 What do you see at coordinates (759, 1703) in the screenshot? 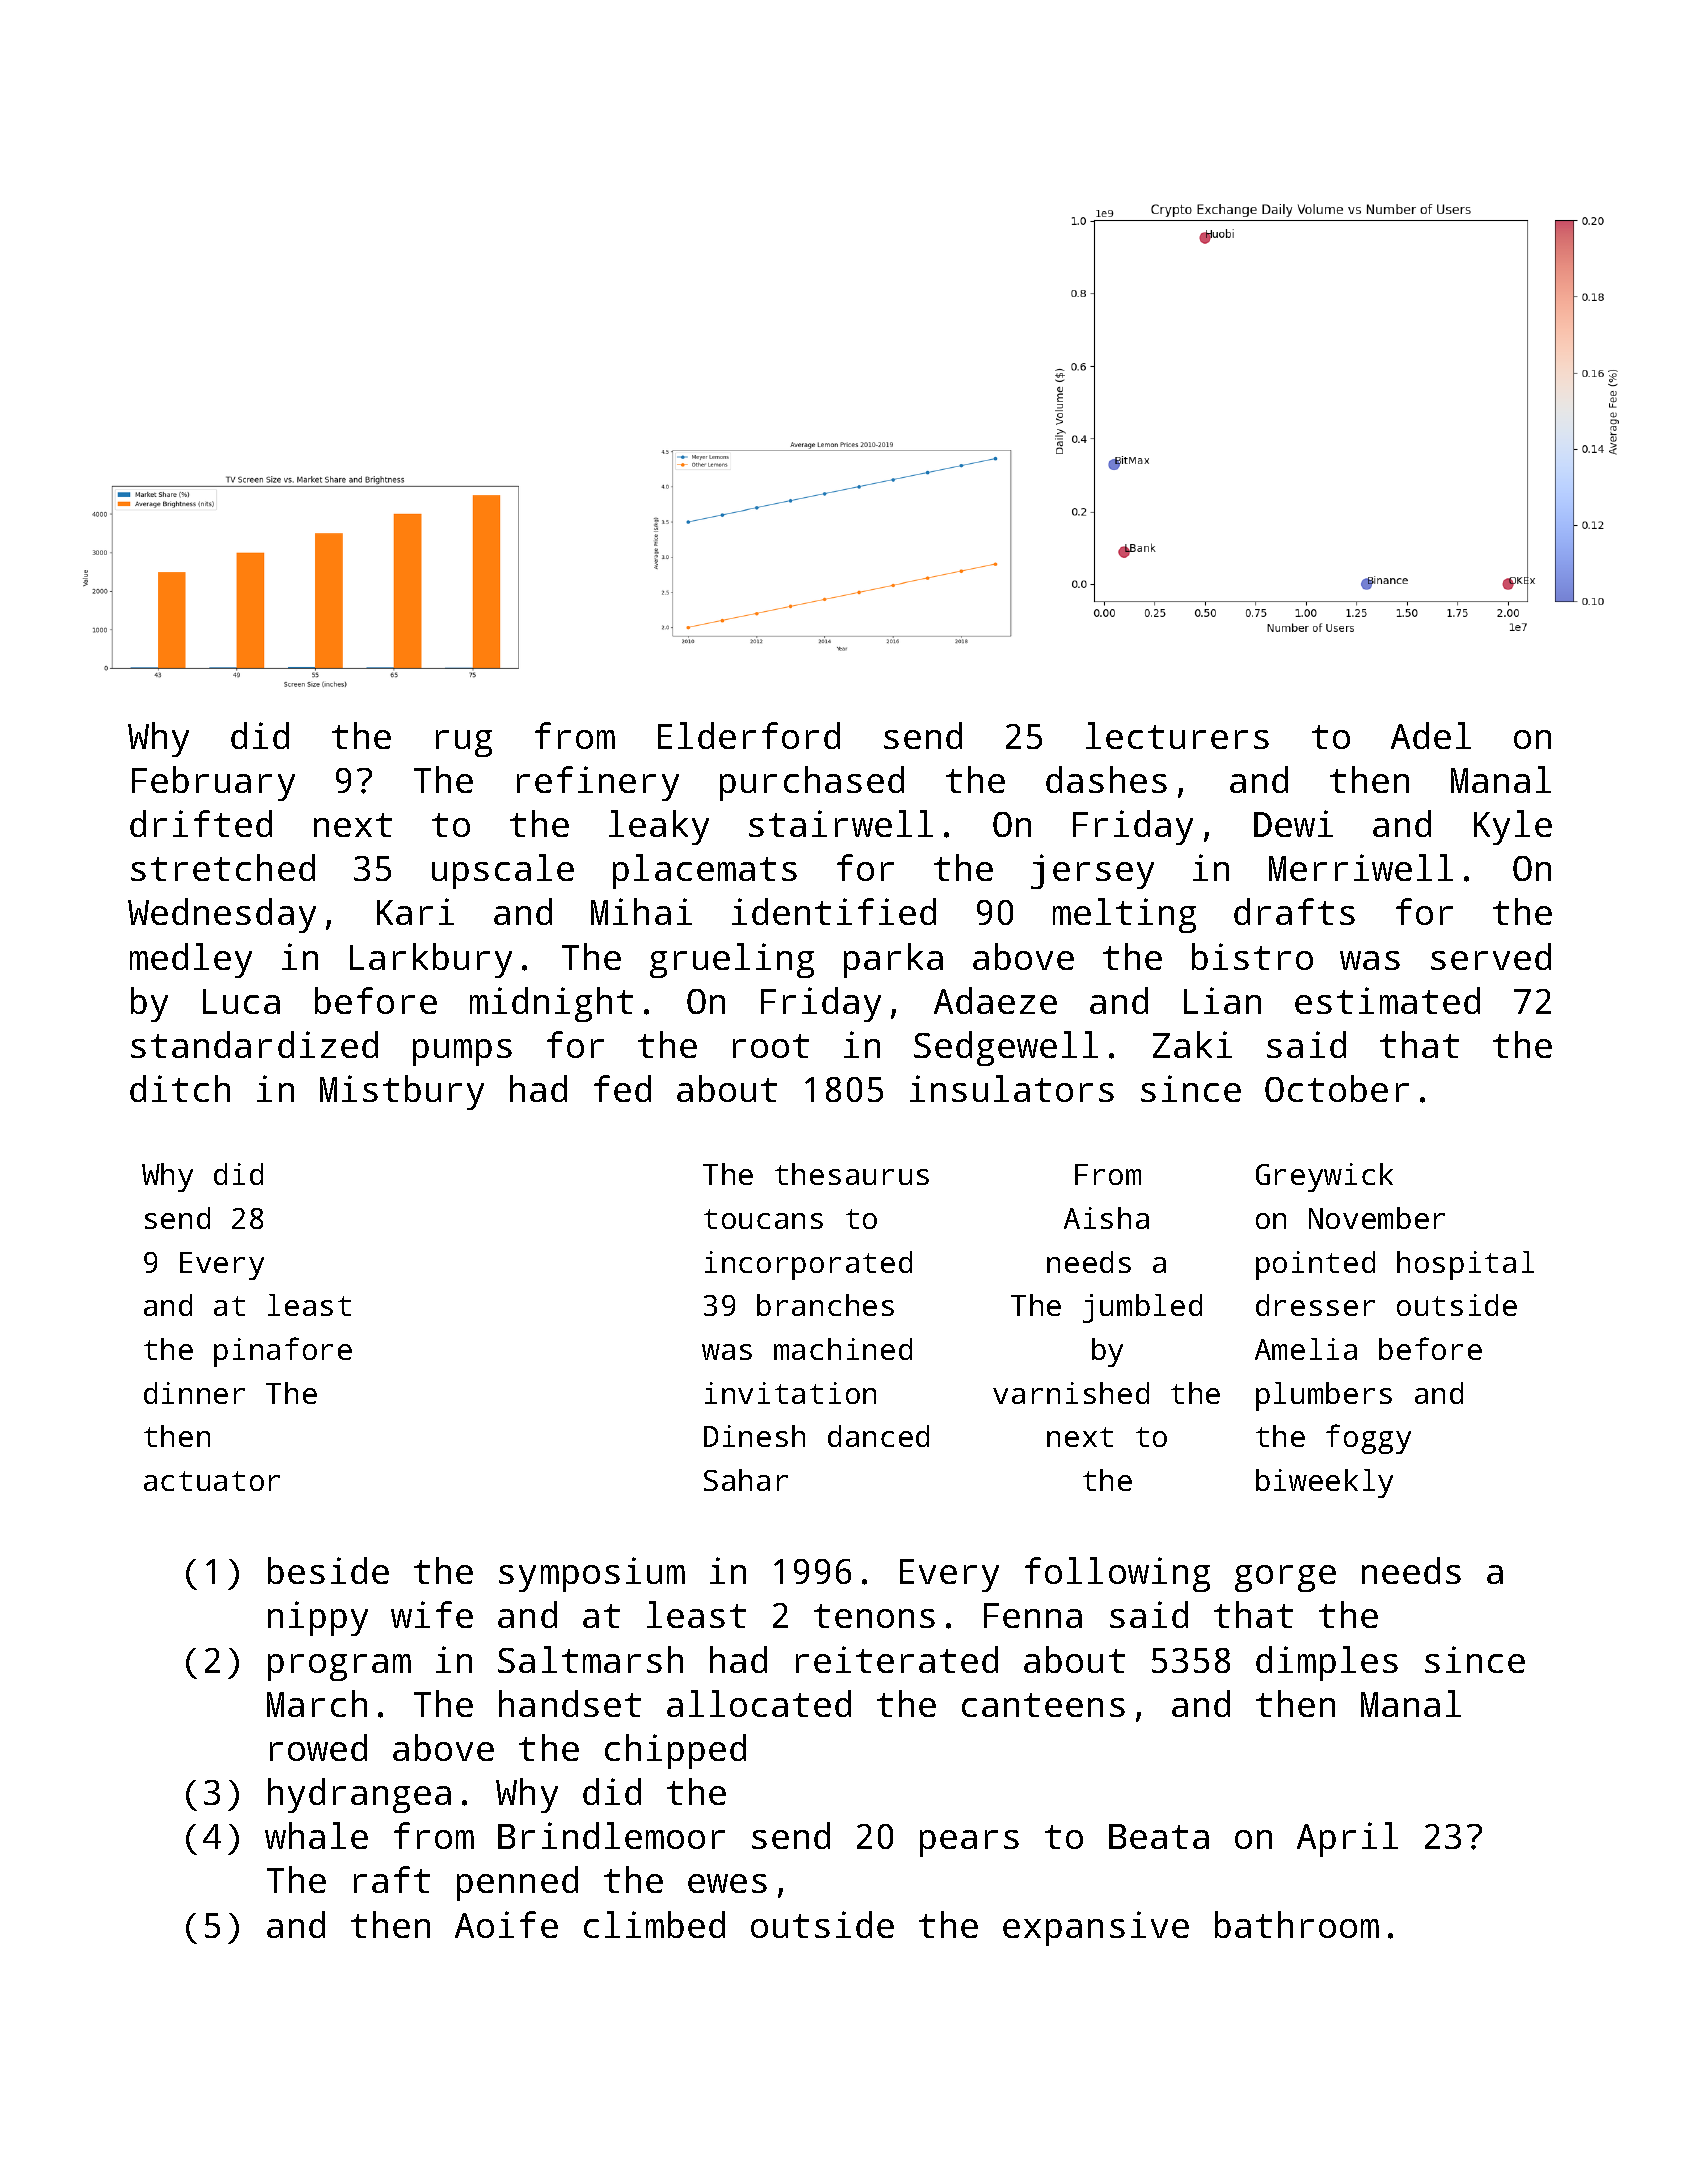
I see `allocated` at bounding box center [759, 1703].
